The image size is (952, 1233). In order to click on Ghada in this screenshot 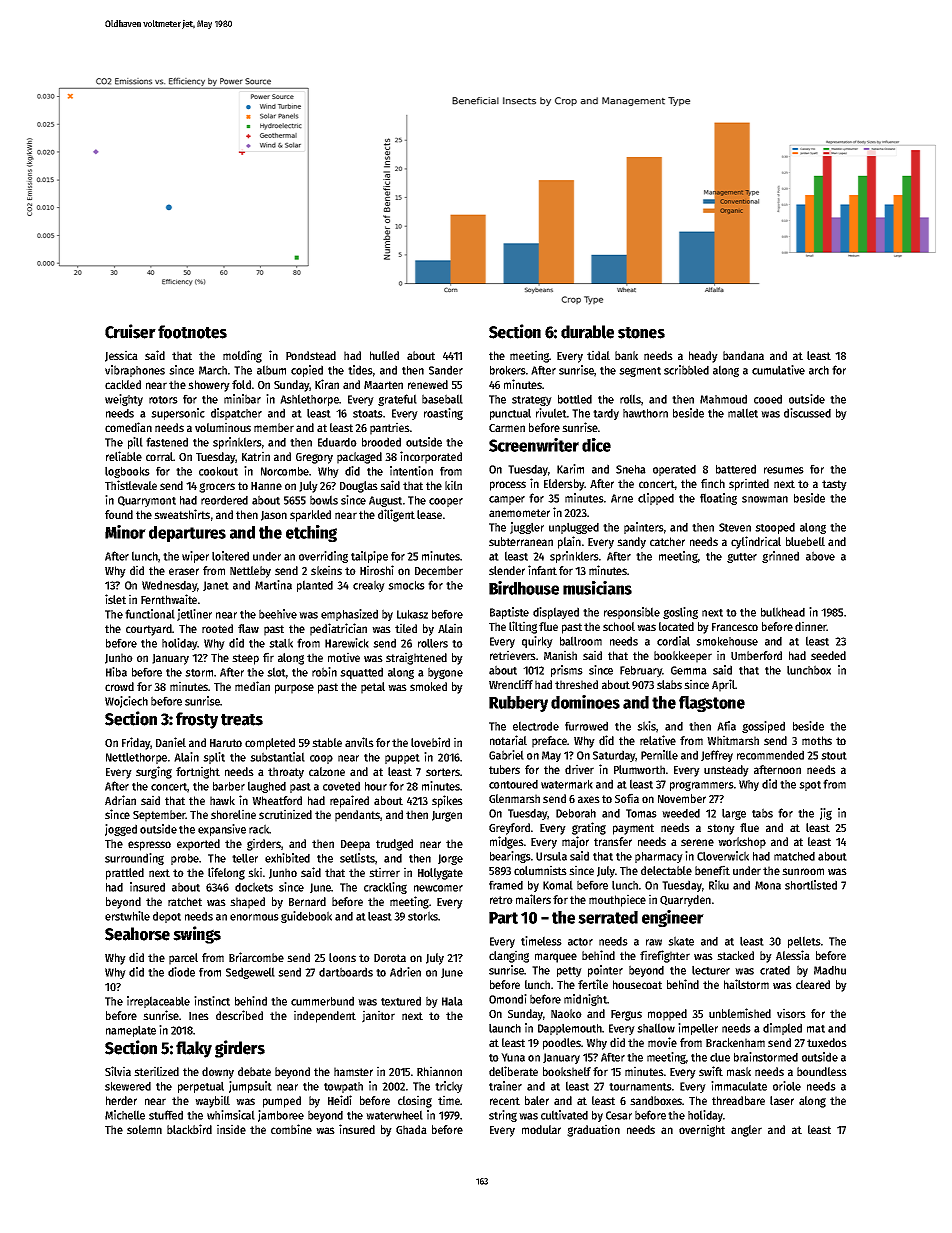, I will do `click(411, 1129)`.
